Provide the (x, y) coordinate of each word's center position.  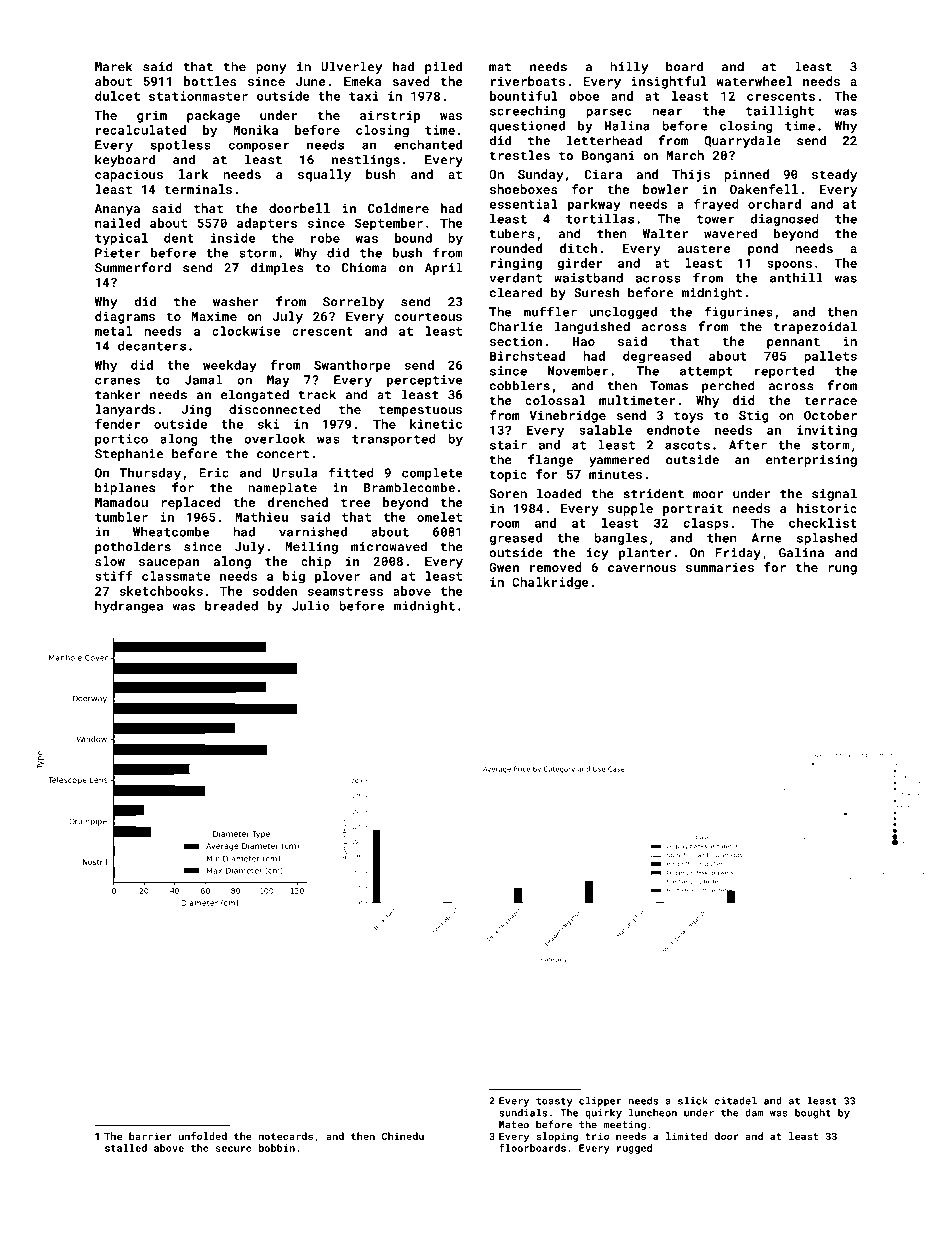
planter (645, 553)
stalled (126, 1148)
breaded (231, 606)
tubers (512, 233)
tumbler (121, 517)
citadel (736, 1101)
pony (271, 69)
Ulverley (351, 67)
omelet (439, 517)
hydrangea (129, 607)
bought (813, 1114)
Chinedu (403, 1136)
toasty (554, 1102)
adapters (267, 224)
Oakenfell (764, 189)
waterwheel (754, 81)
